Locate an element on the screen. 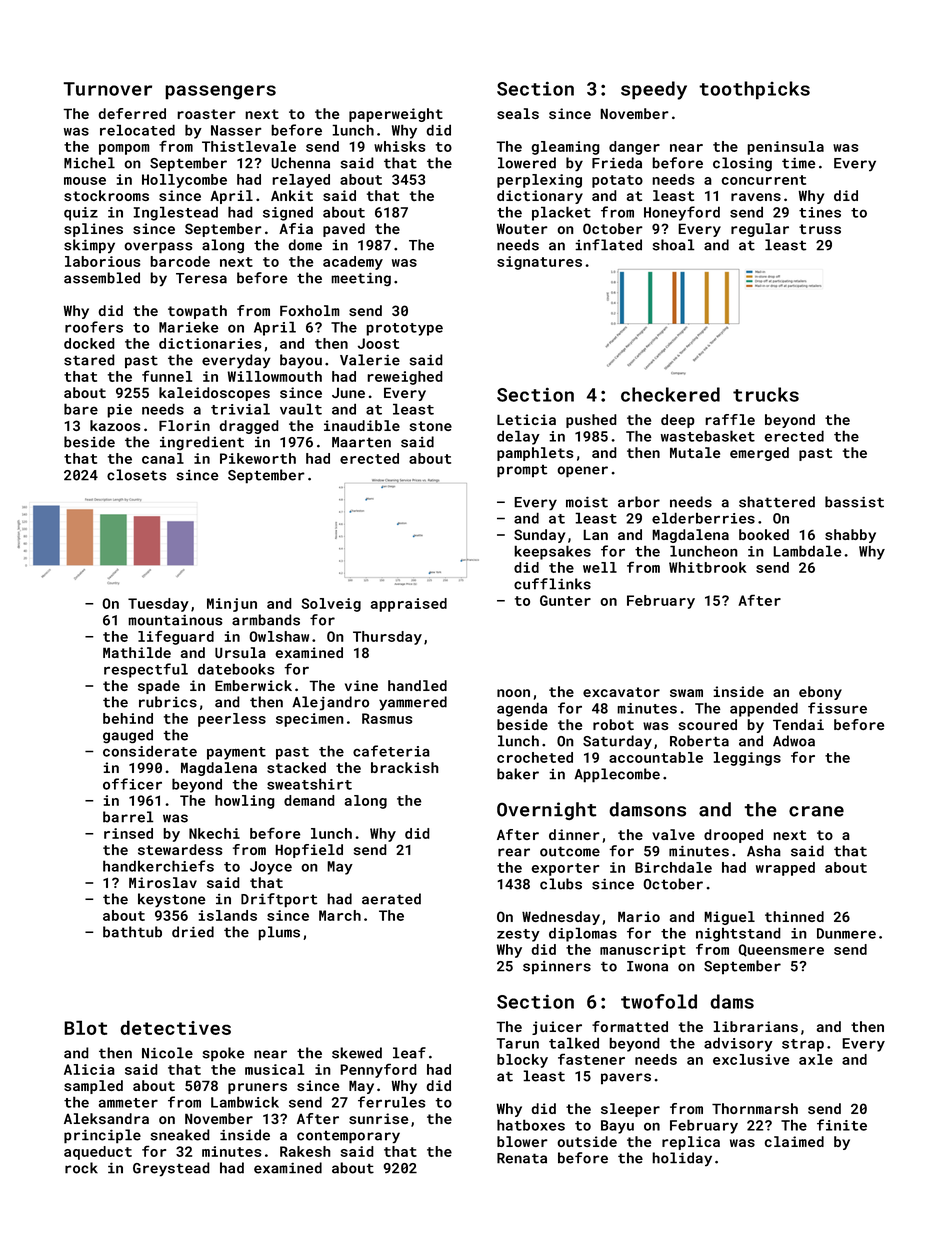 This screenshot has height=1233, width=952. regular is located at coordinates (760, 230).
